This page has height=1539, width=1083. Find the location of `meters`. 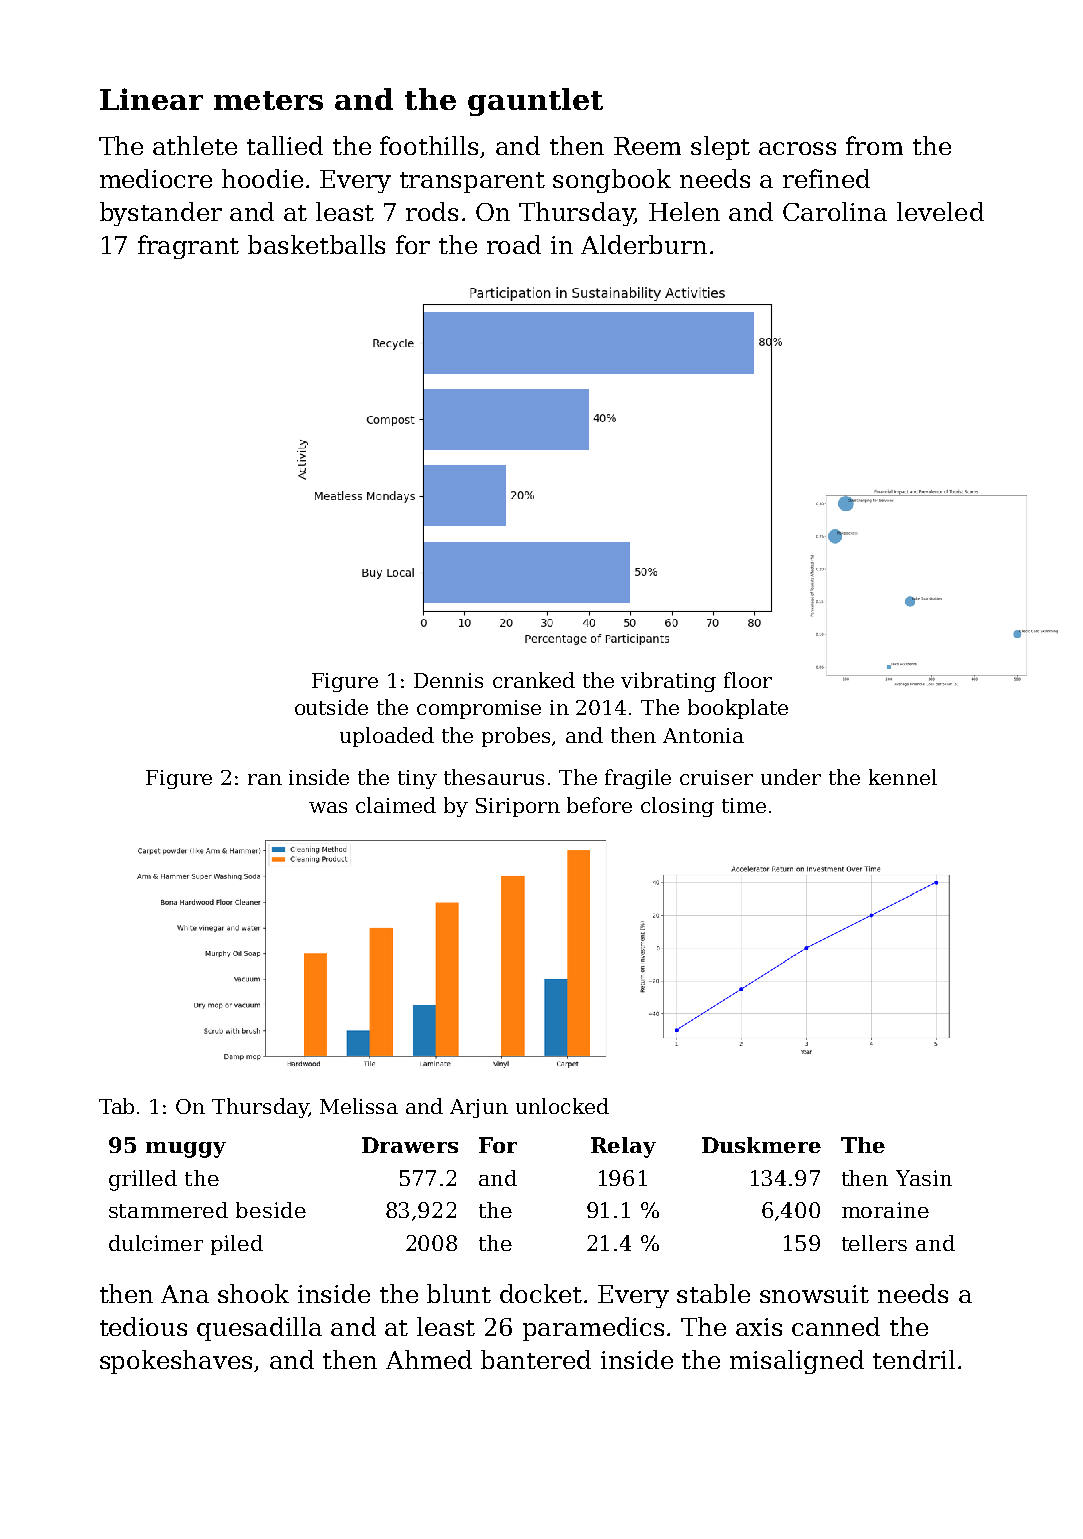

meters is located at coordinates (268, 100).
